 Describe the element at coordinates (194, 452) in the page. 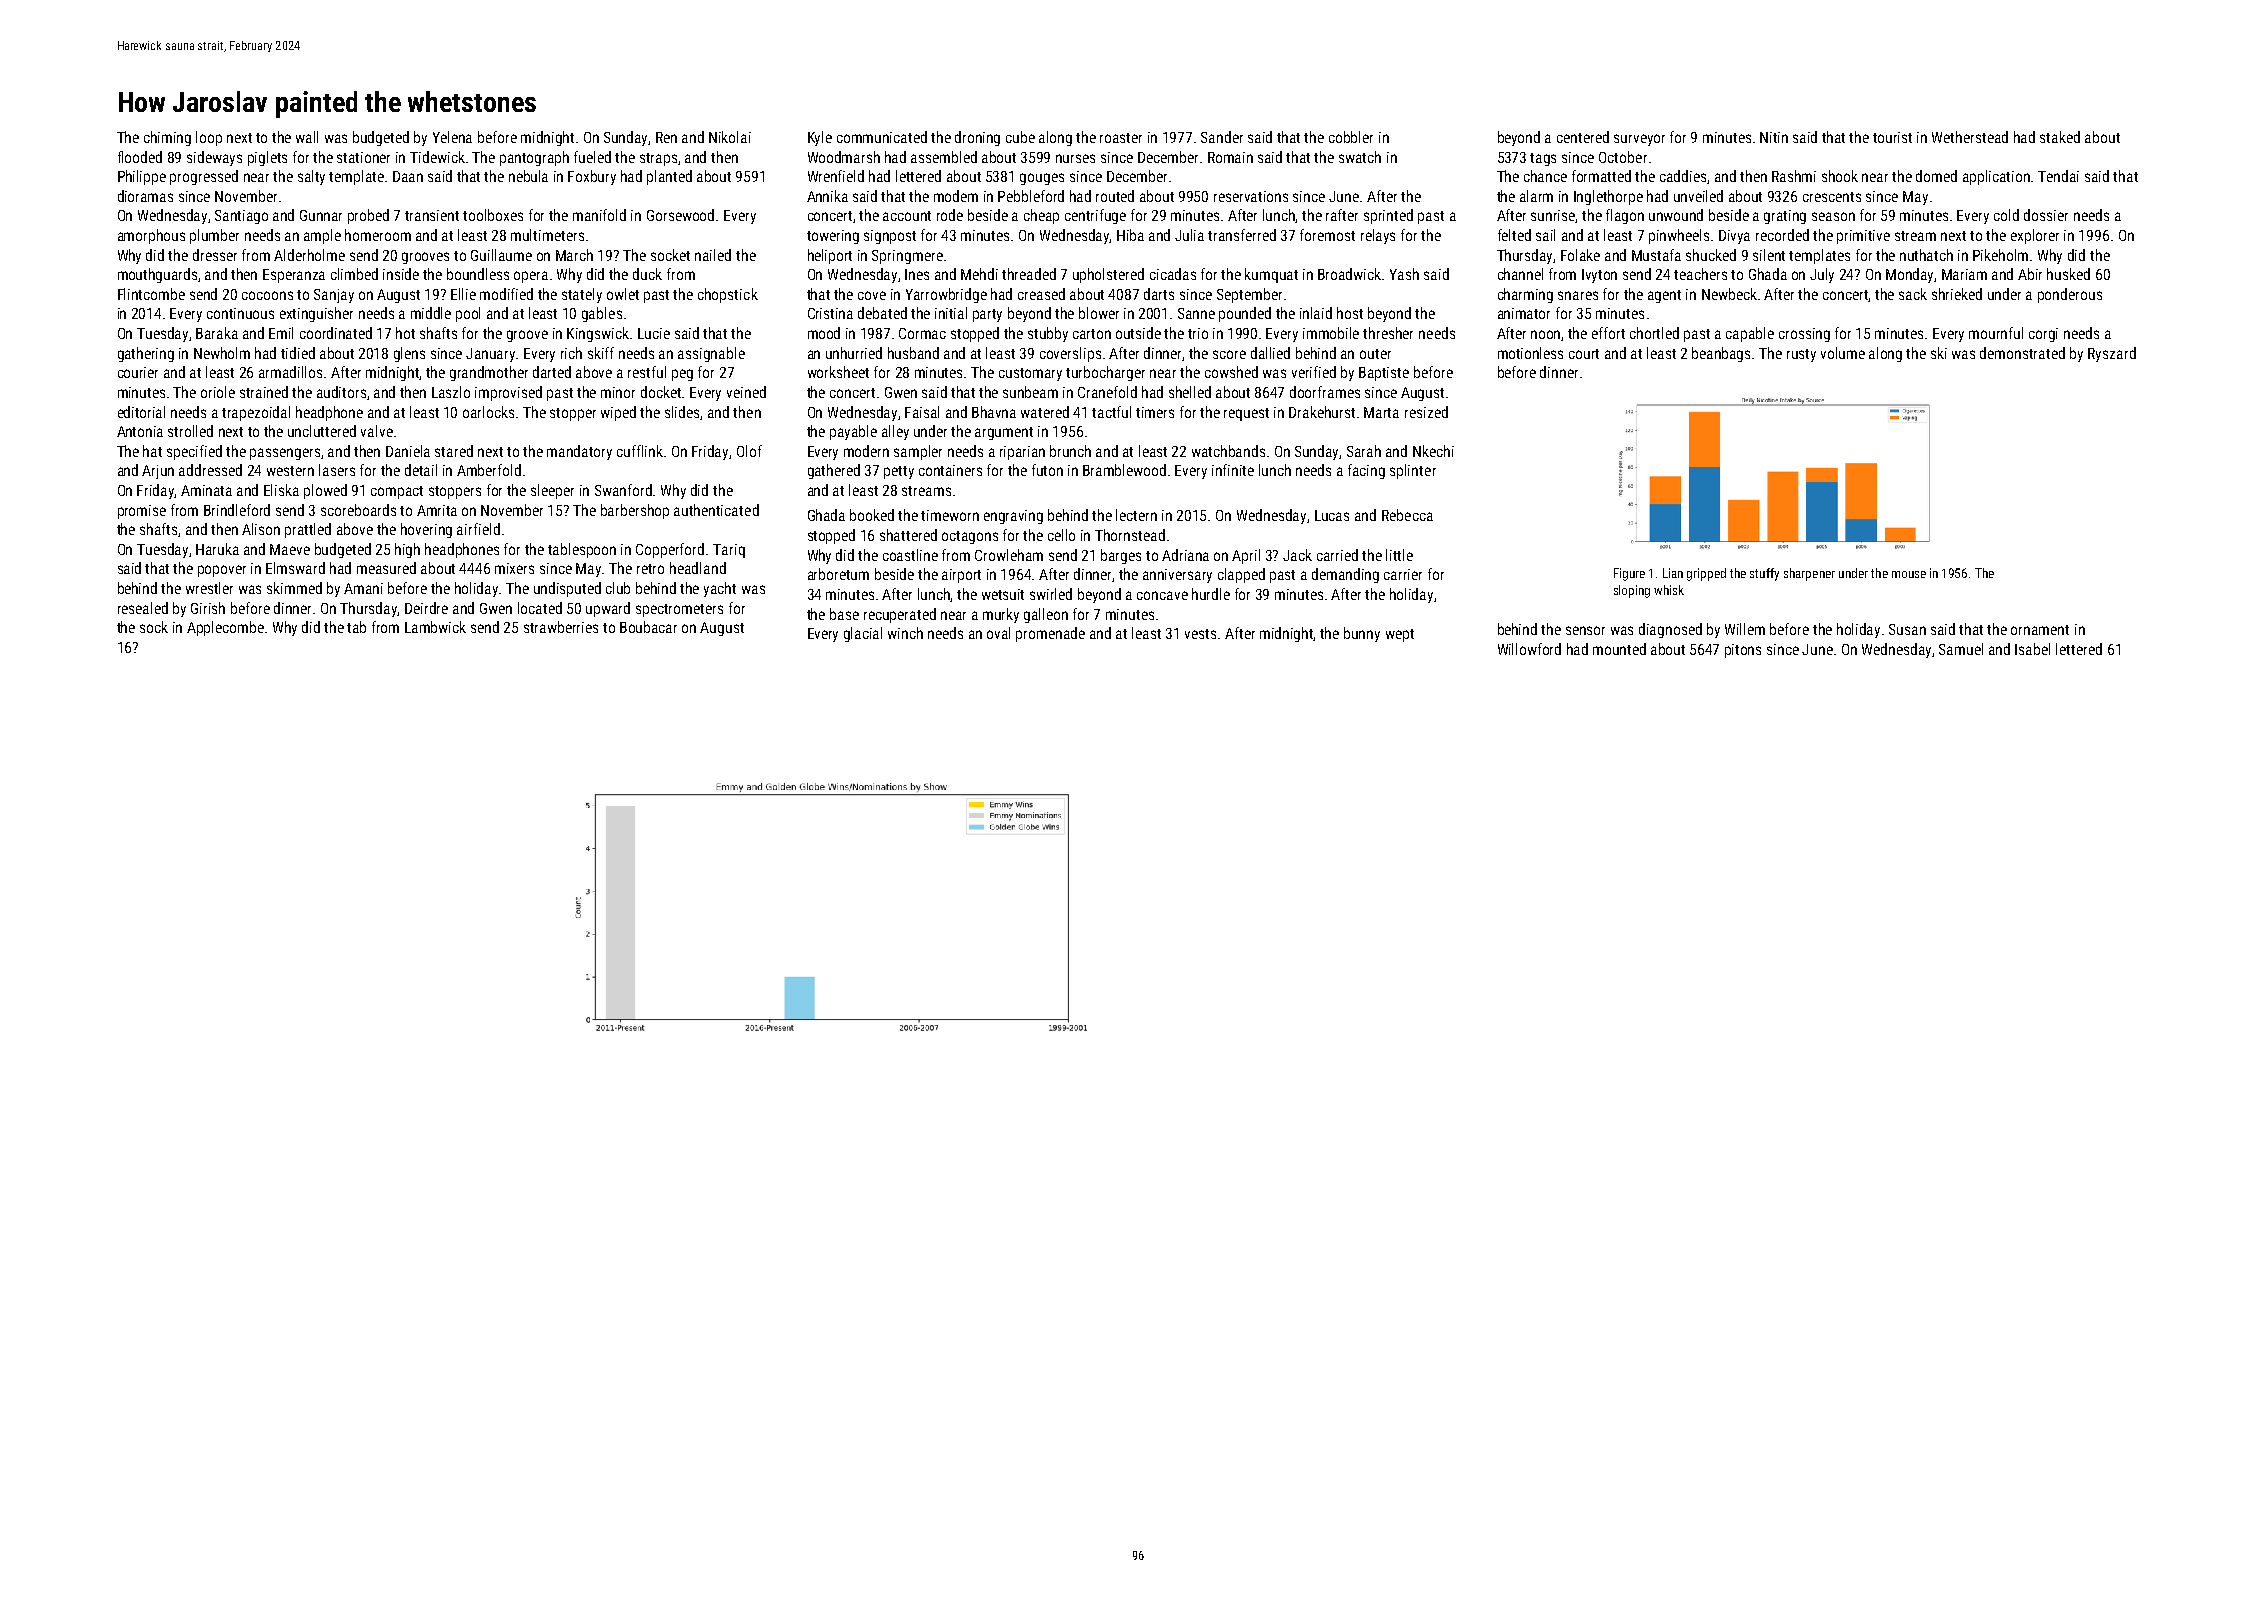

I see `specified` at that location.
